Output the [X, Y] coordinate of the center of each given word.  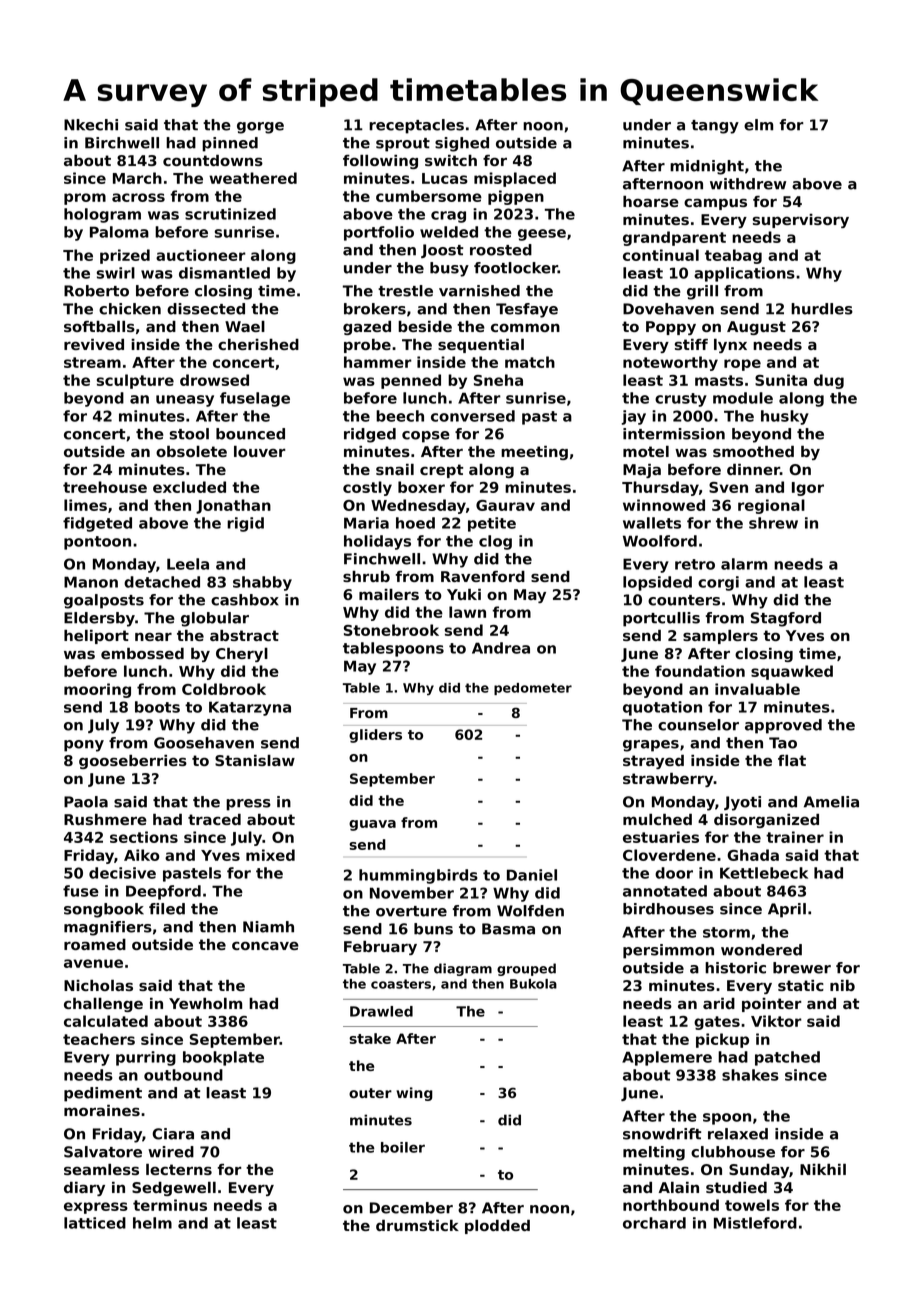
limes [85, 505]
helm [152, 1223]
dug [829, 381]
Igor [808, 489]
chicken [130, 309]
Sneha [498, 380]
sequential [481, 346]
